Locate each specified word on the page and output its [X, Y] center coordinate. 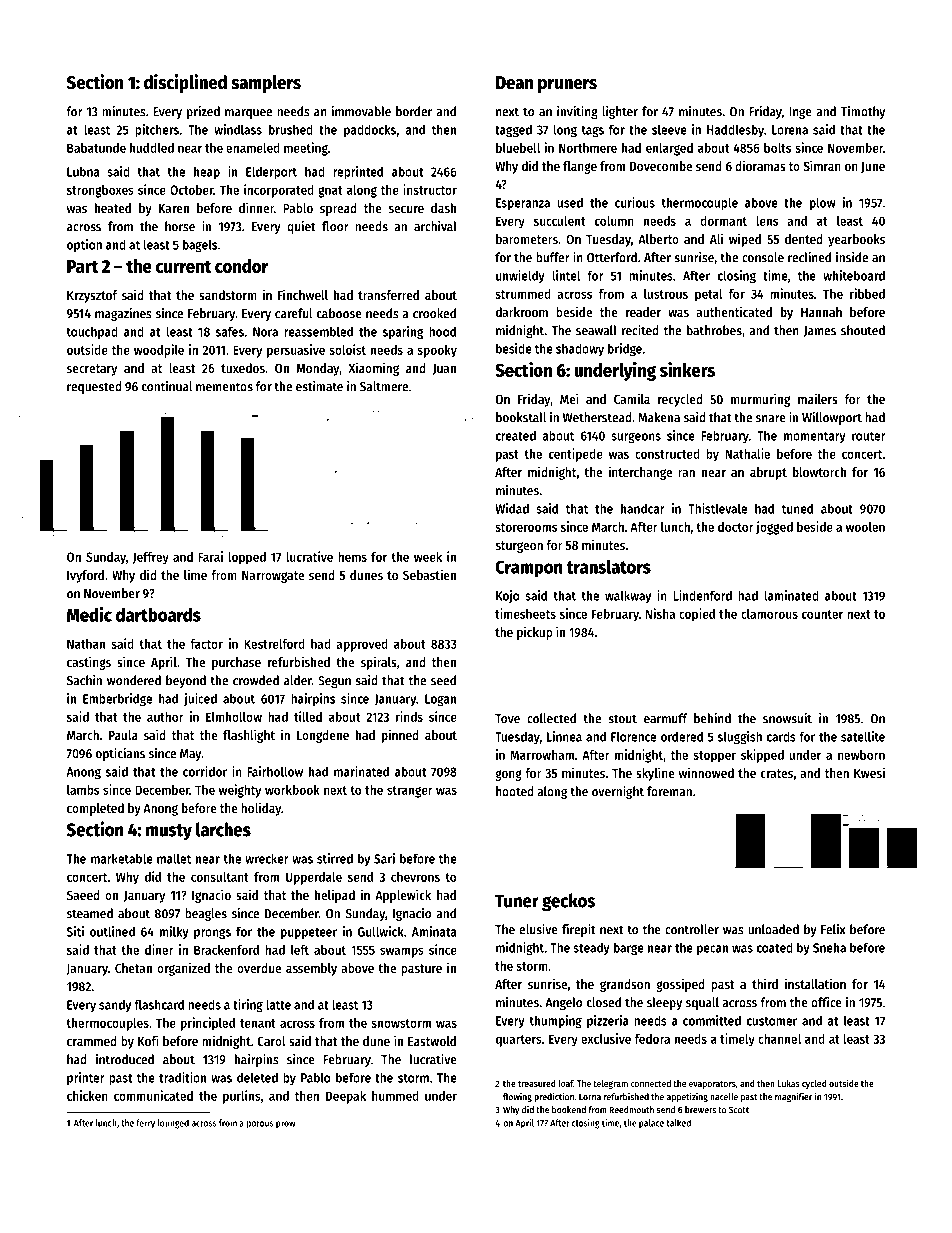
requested [94, 387]
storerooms [526, 527]
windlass [238, 129]
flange [580, 167]
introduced [125, 1059]
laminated [792, 595]
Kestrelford [274, 644]
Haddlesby [735, 130]
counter [822, 614]
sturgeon [519, 547]
